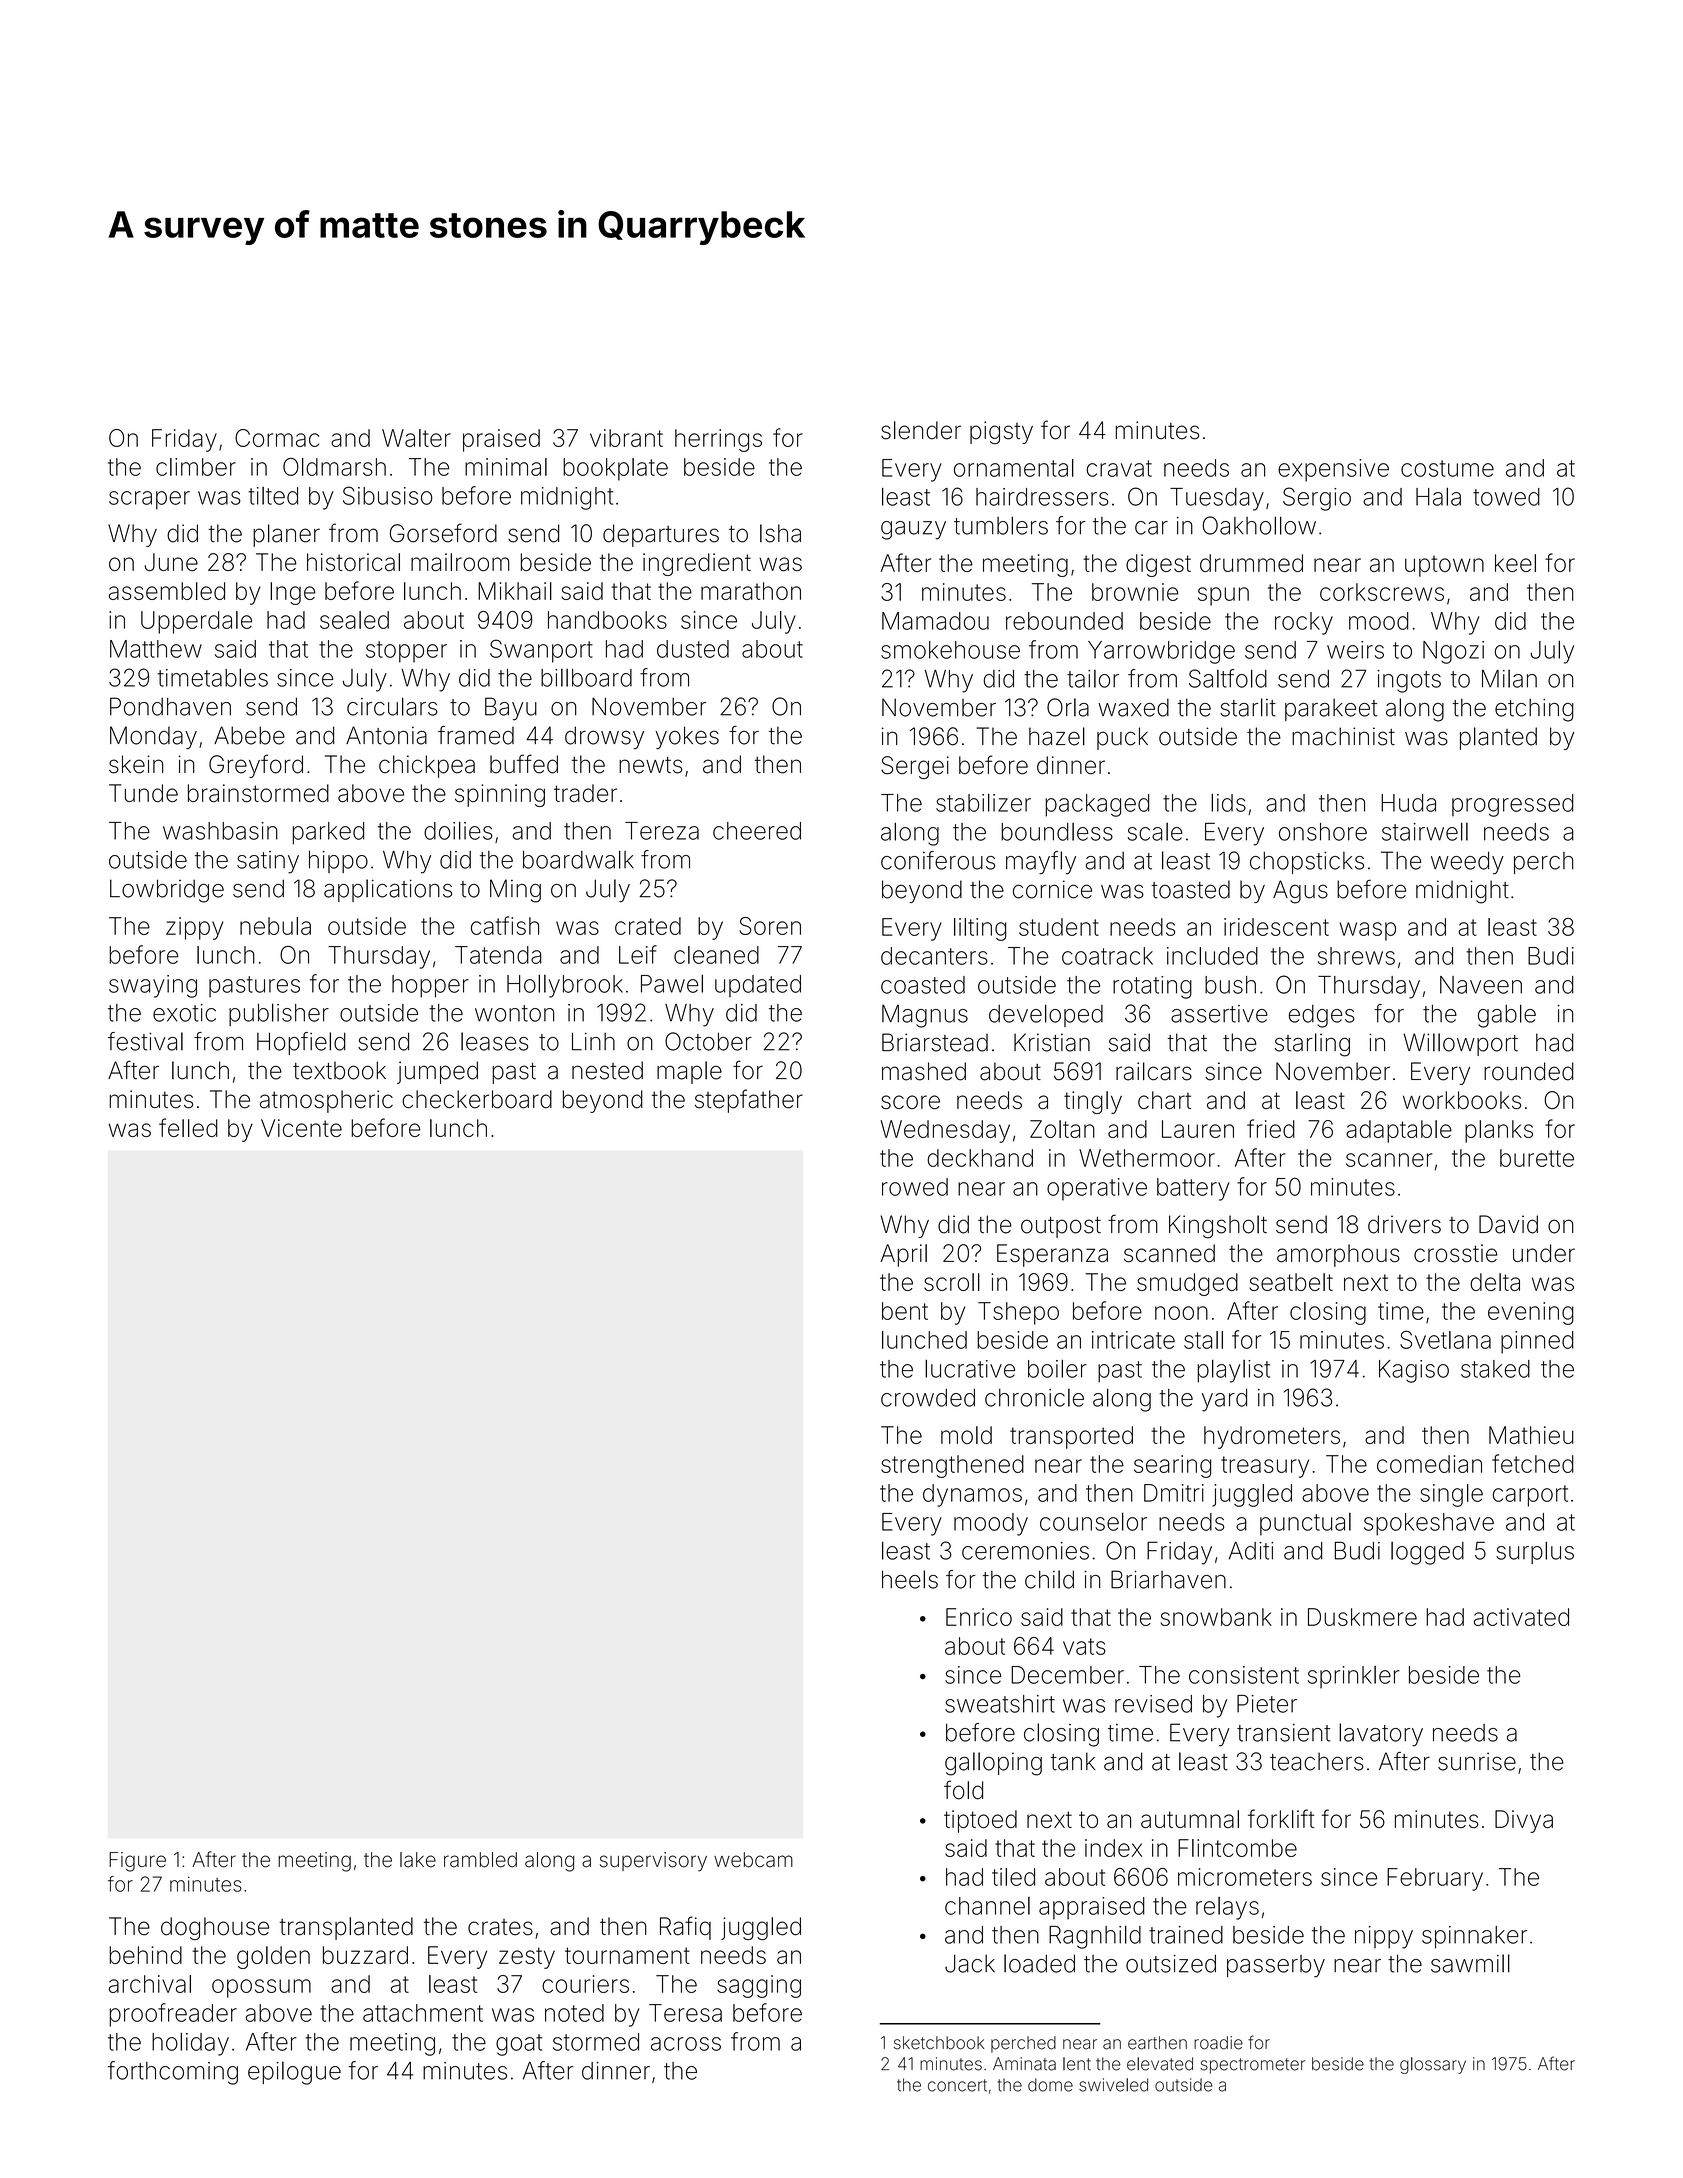  Describe the element at coordinates (153, 737) in the screenshot. I see `Monday` at that location.
